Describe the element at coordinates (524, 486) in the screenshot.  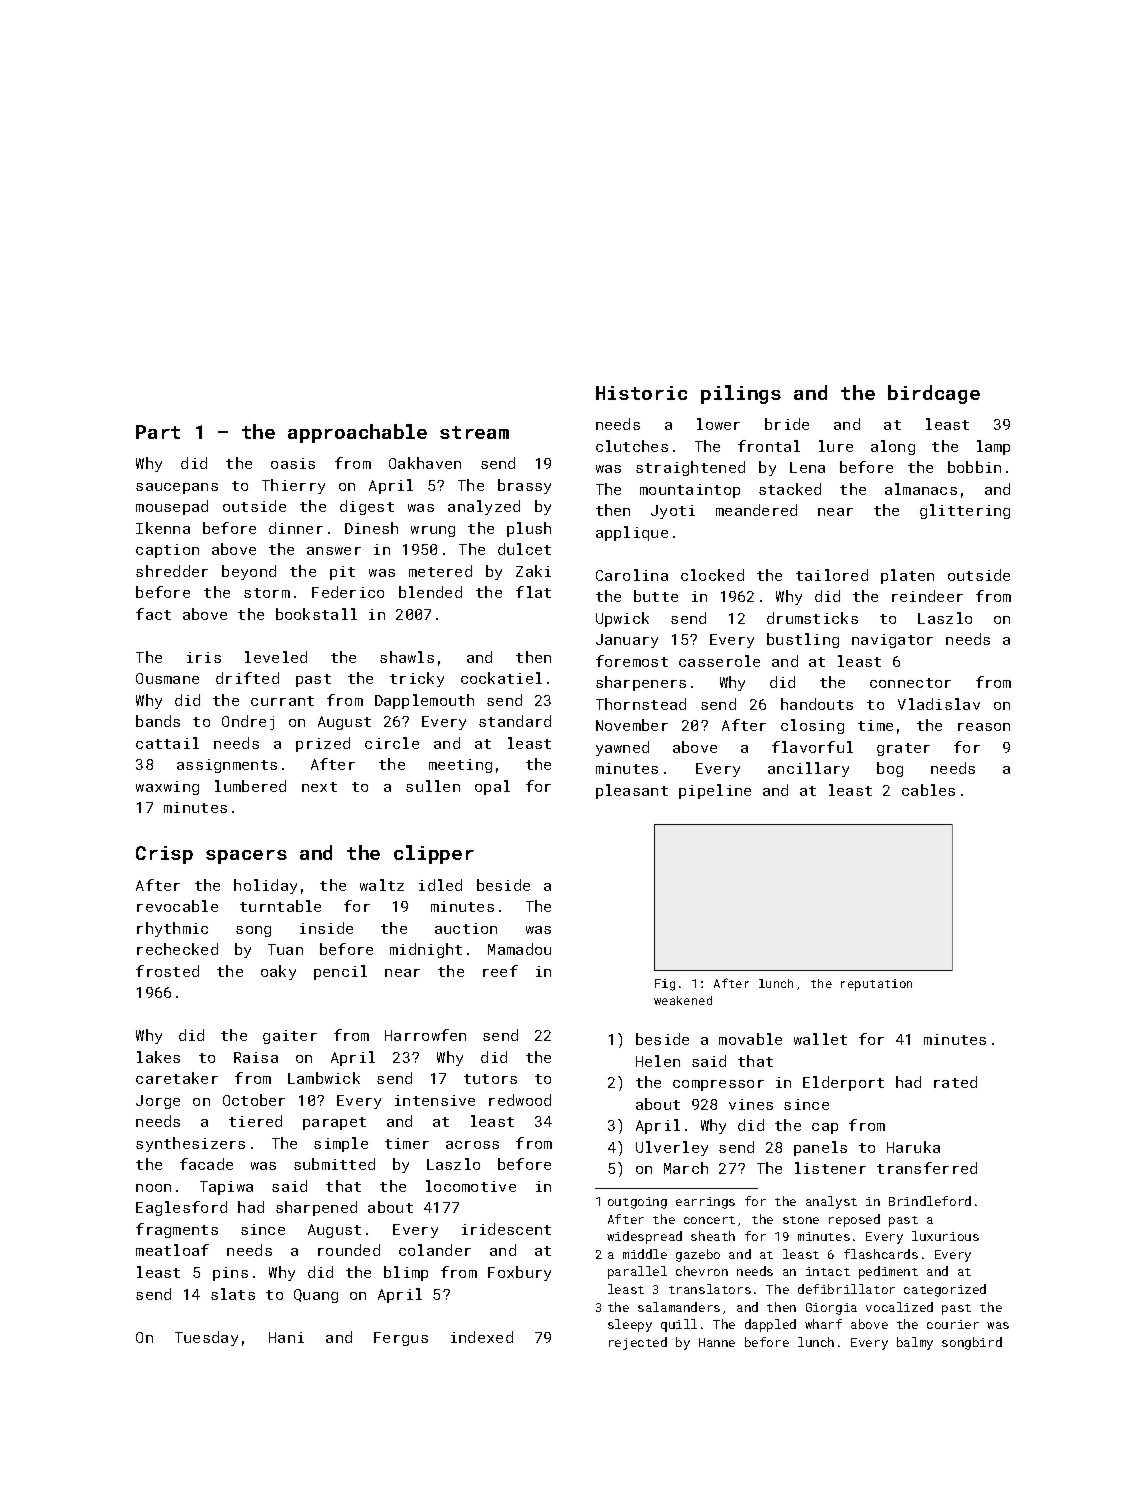
I see `brassy` at that location.
